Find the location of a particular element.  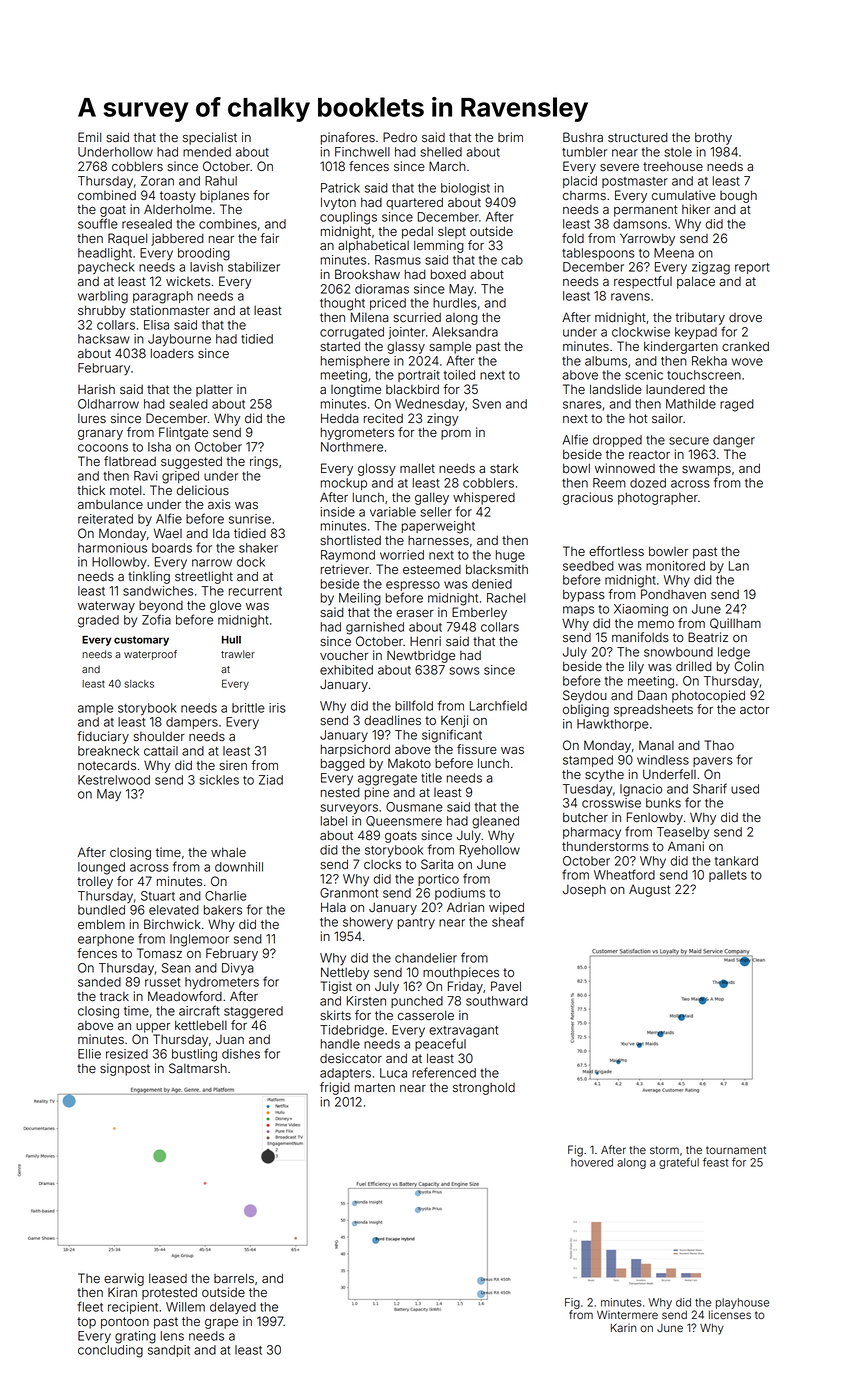

Pavel is located at coordinates (506, 986).
